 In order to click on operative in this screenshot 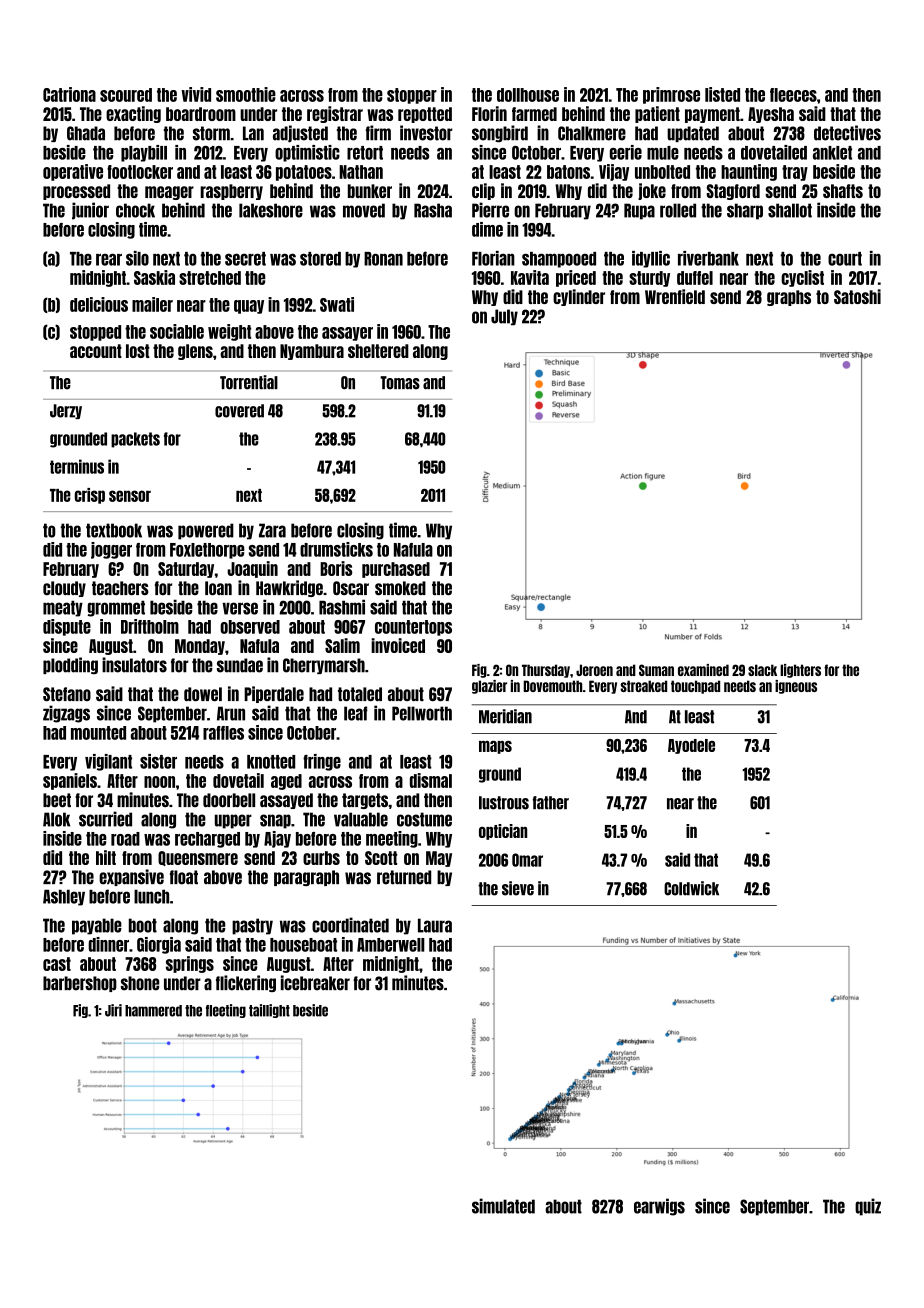, I will do `click(73, 172)`.
